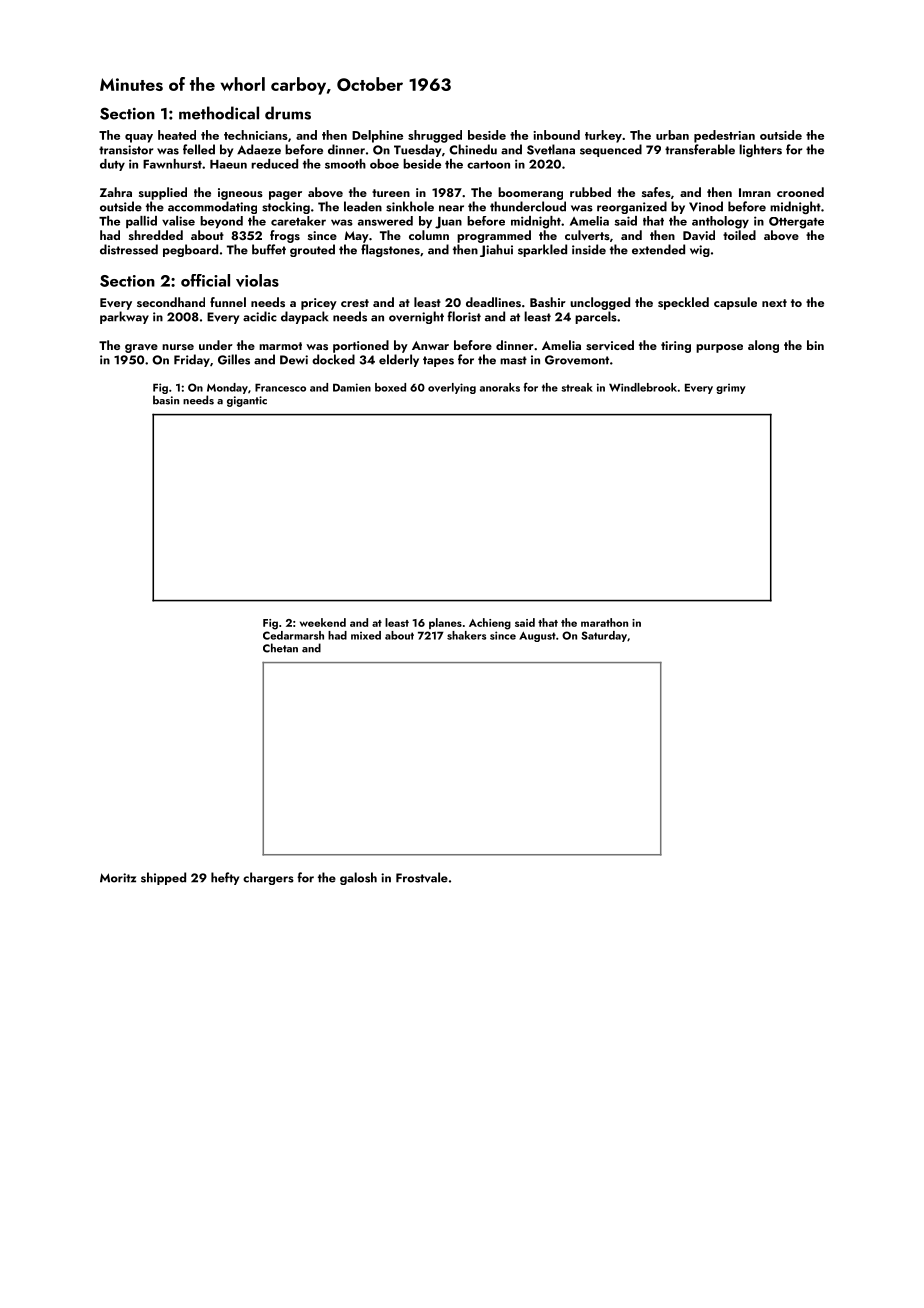  What do you see at coordinates (537, 636) in the page?
I see `August` at bounding box center [537, 636].
